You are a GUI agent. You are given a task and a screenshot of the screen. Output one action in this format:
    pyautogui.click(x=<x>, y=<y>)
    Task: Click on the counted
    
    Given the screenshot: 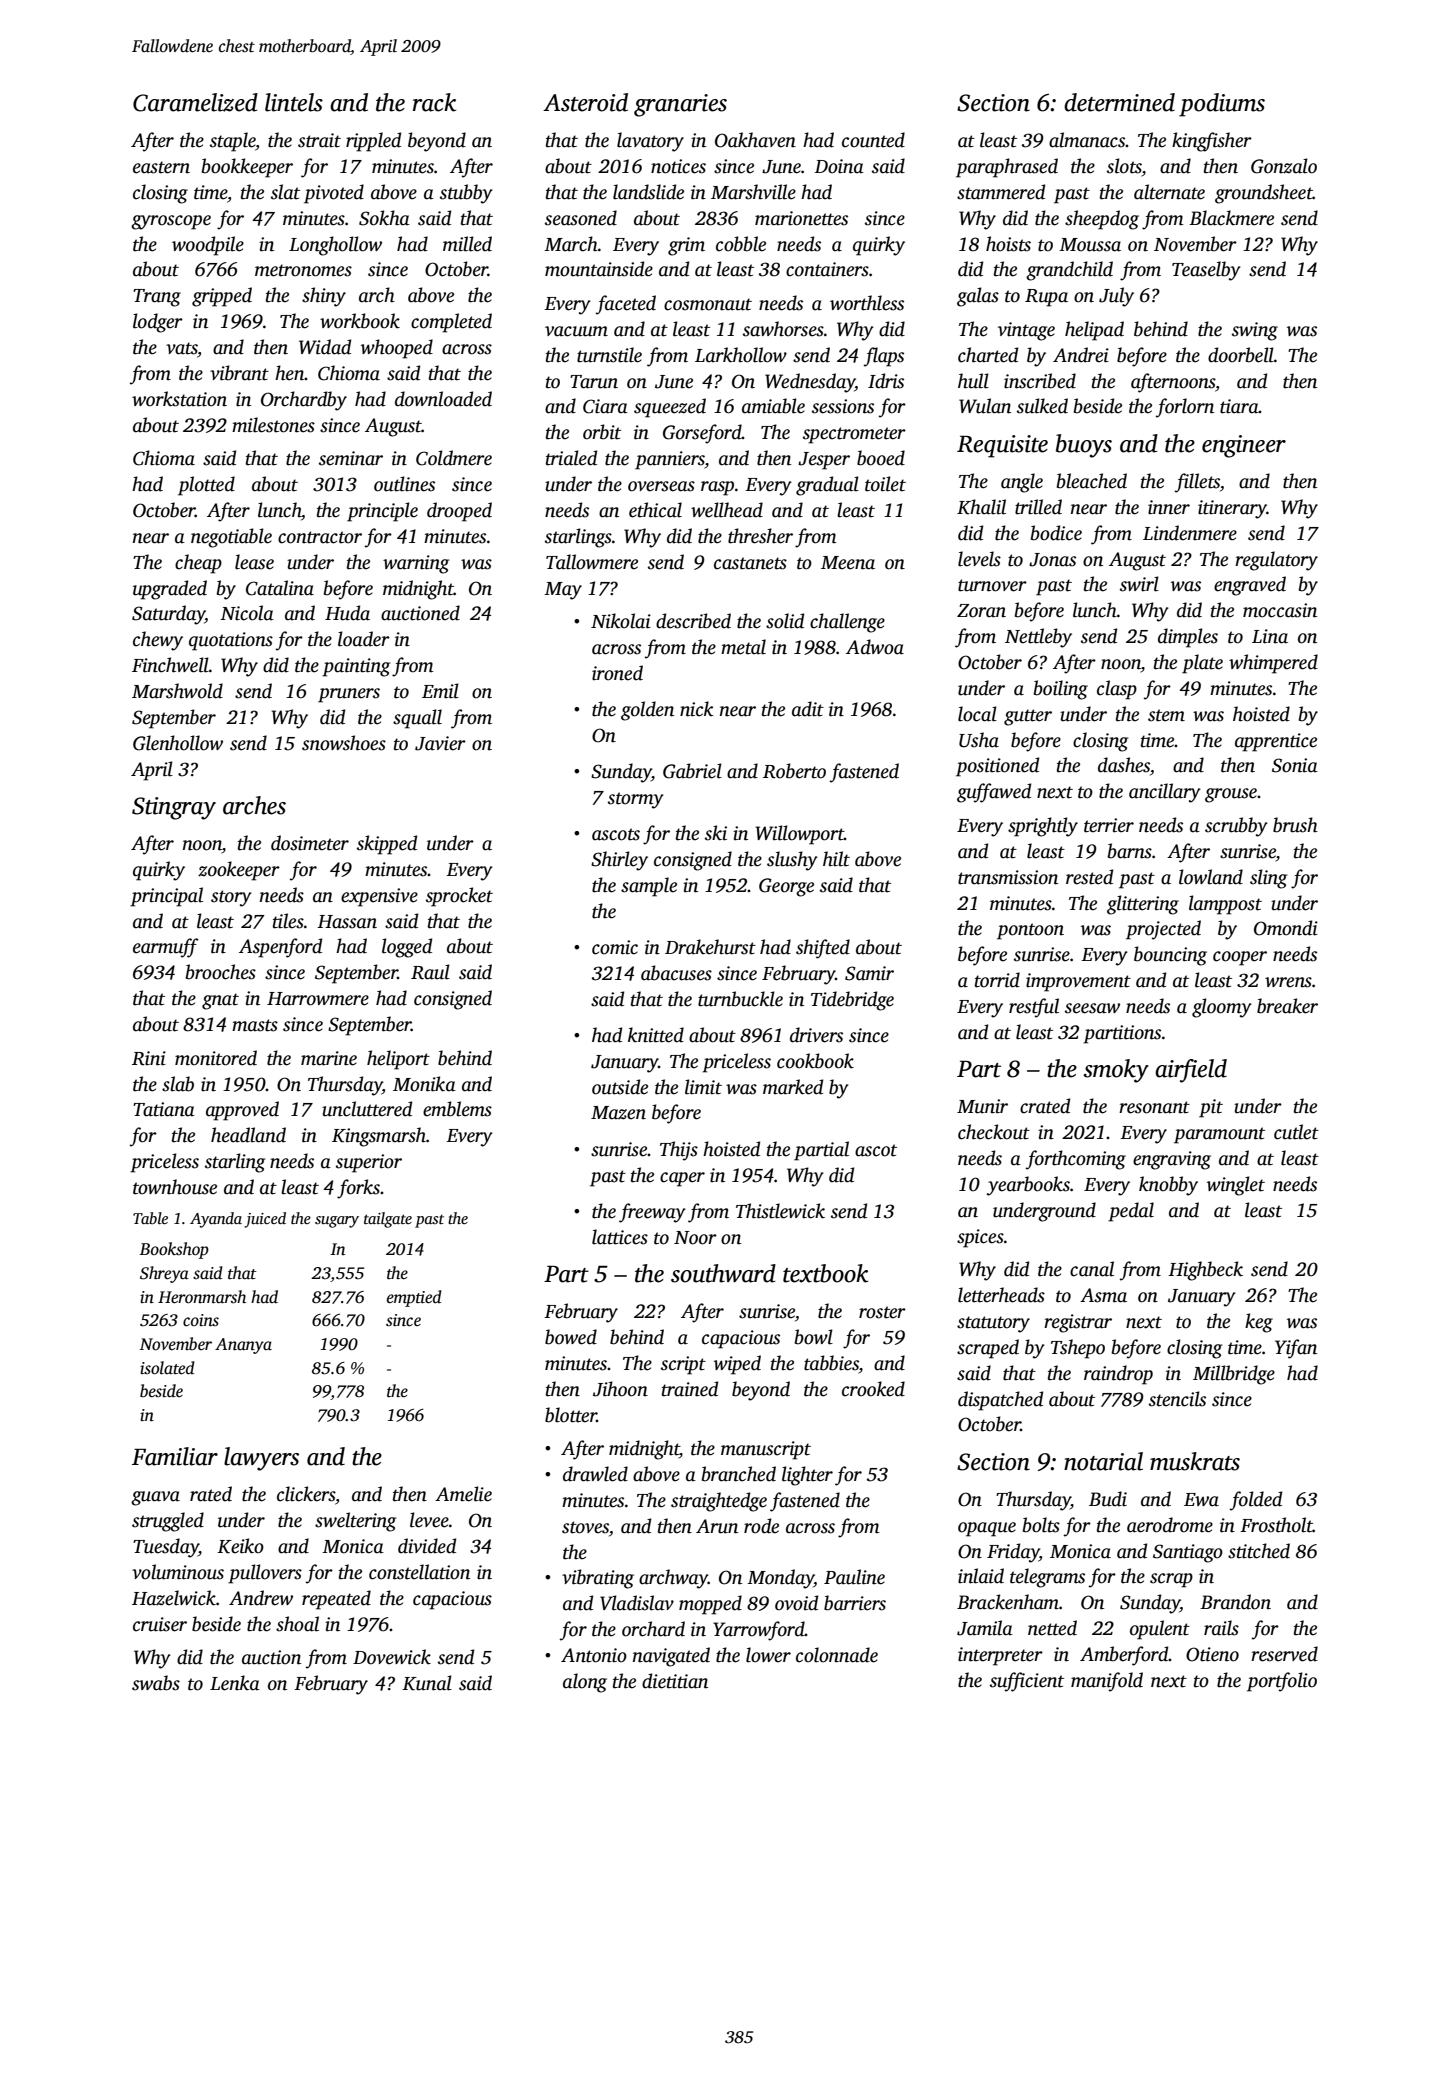 What is the action you would take?
    pyautogui.click(x=873, y=140)
